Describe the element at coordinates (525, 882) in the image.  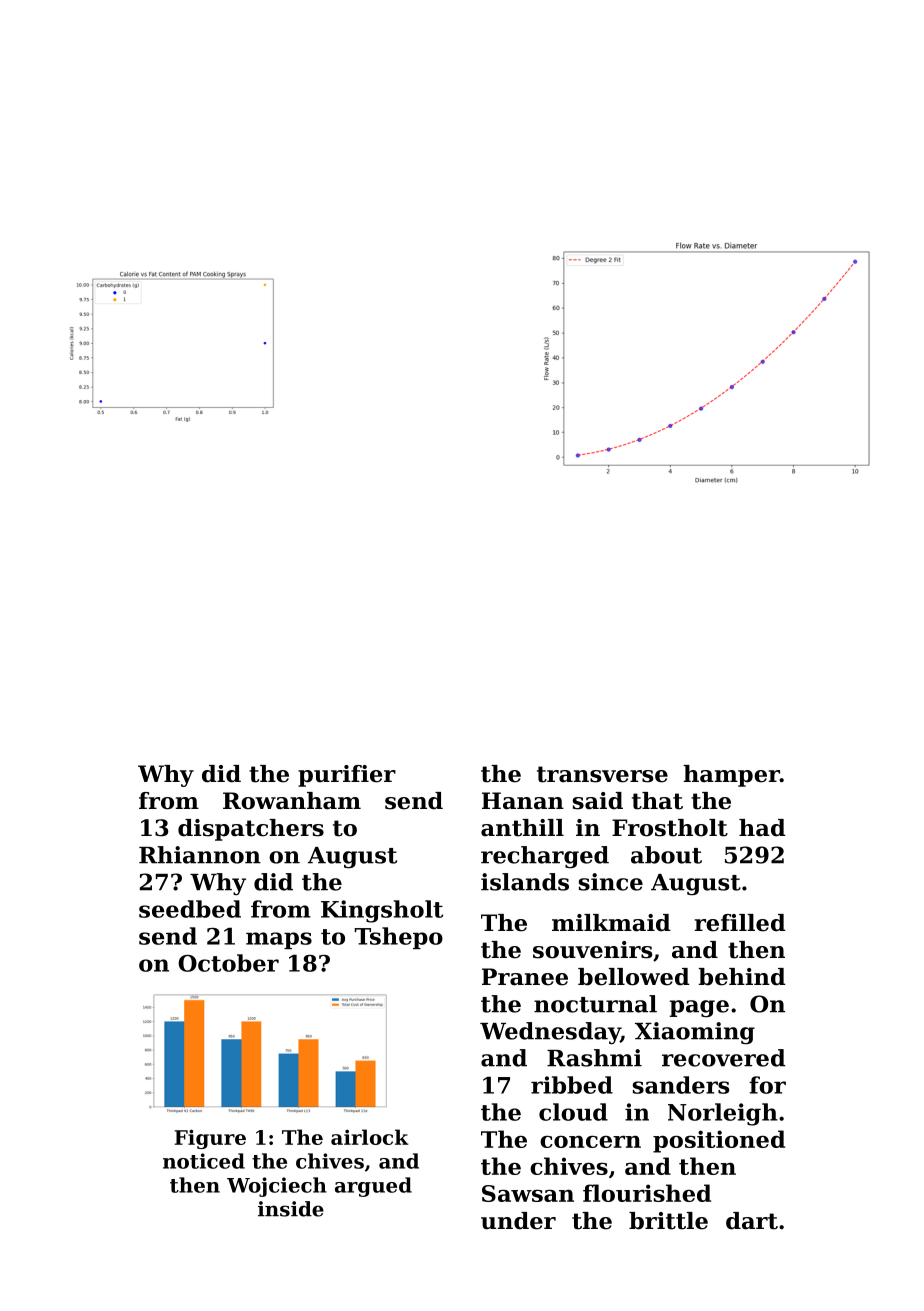
I see `islands` at that location.
